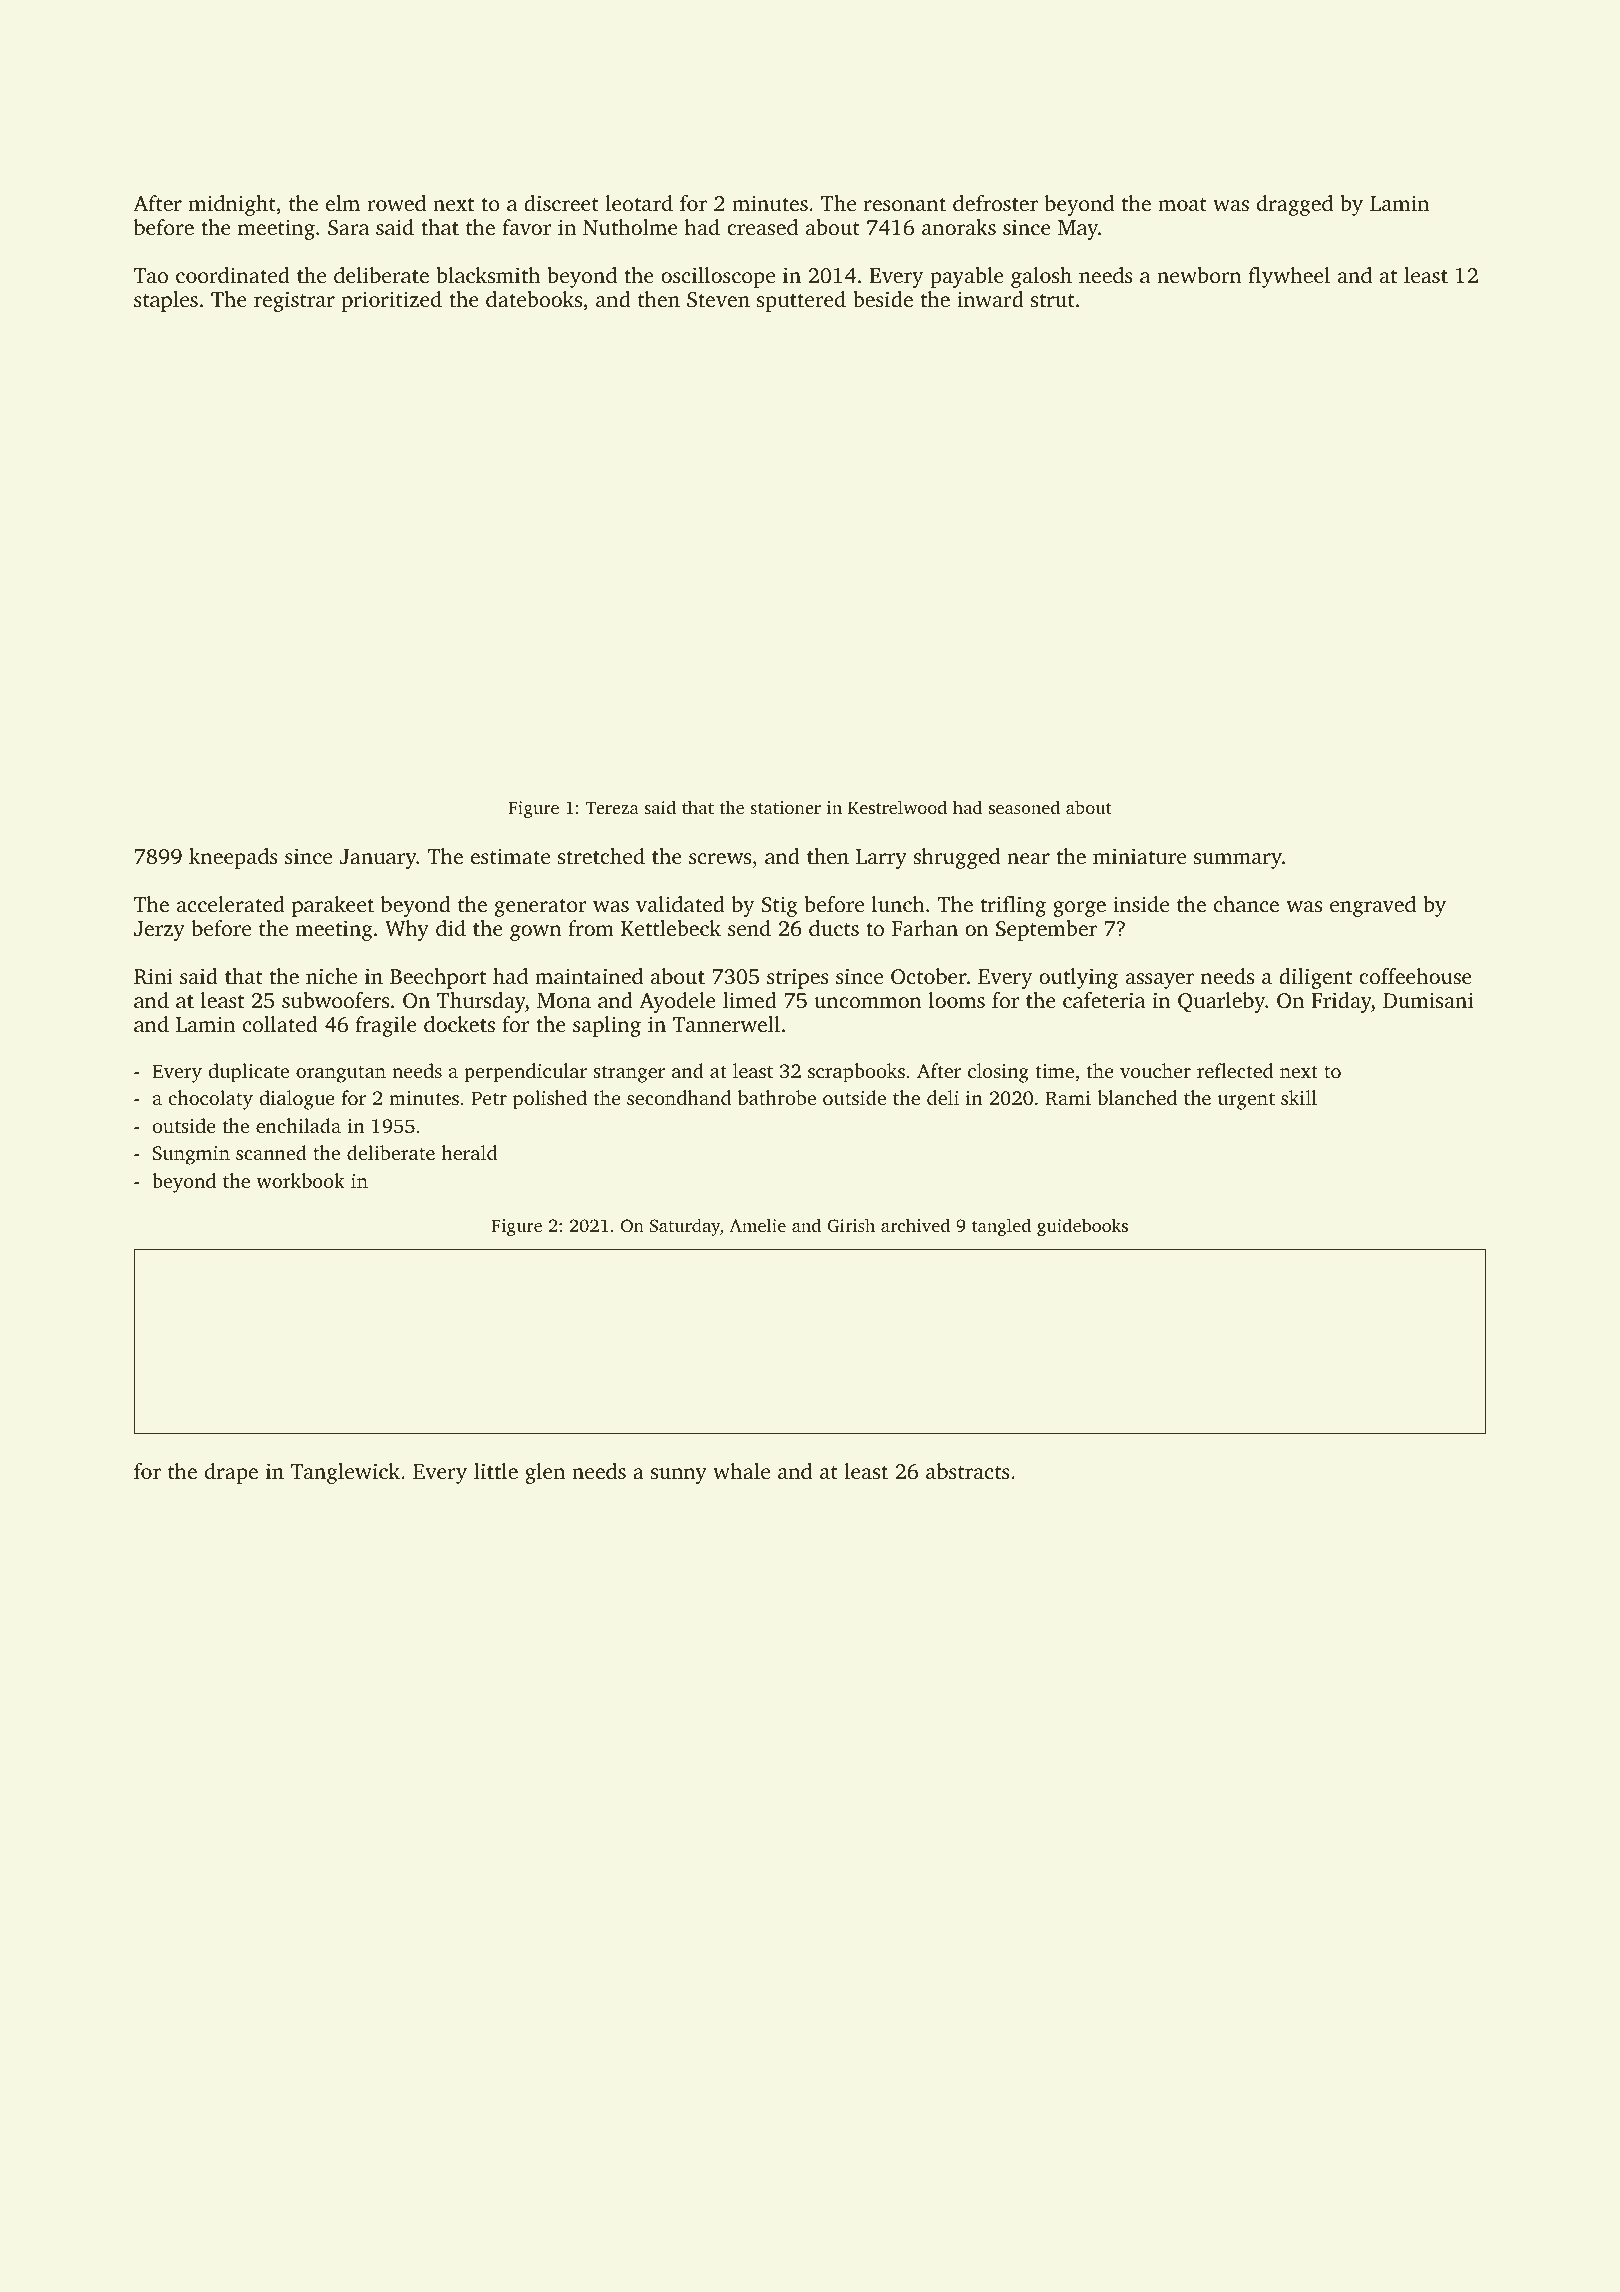  What do you see at coordinates (905, 204) in the document?
I see `resonant` at bounding box center [905, 204].
